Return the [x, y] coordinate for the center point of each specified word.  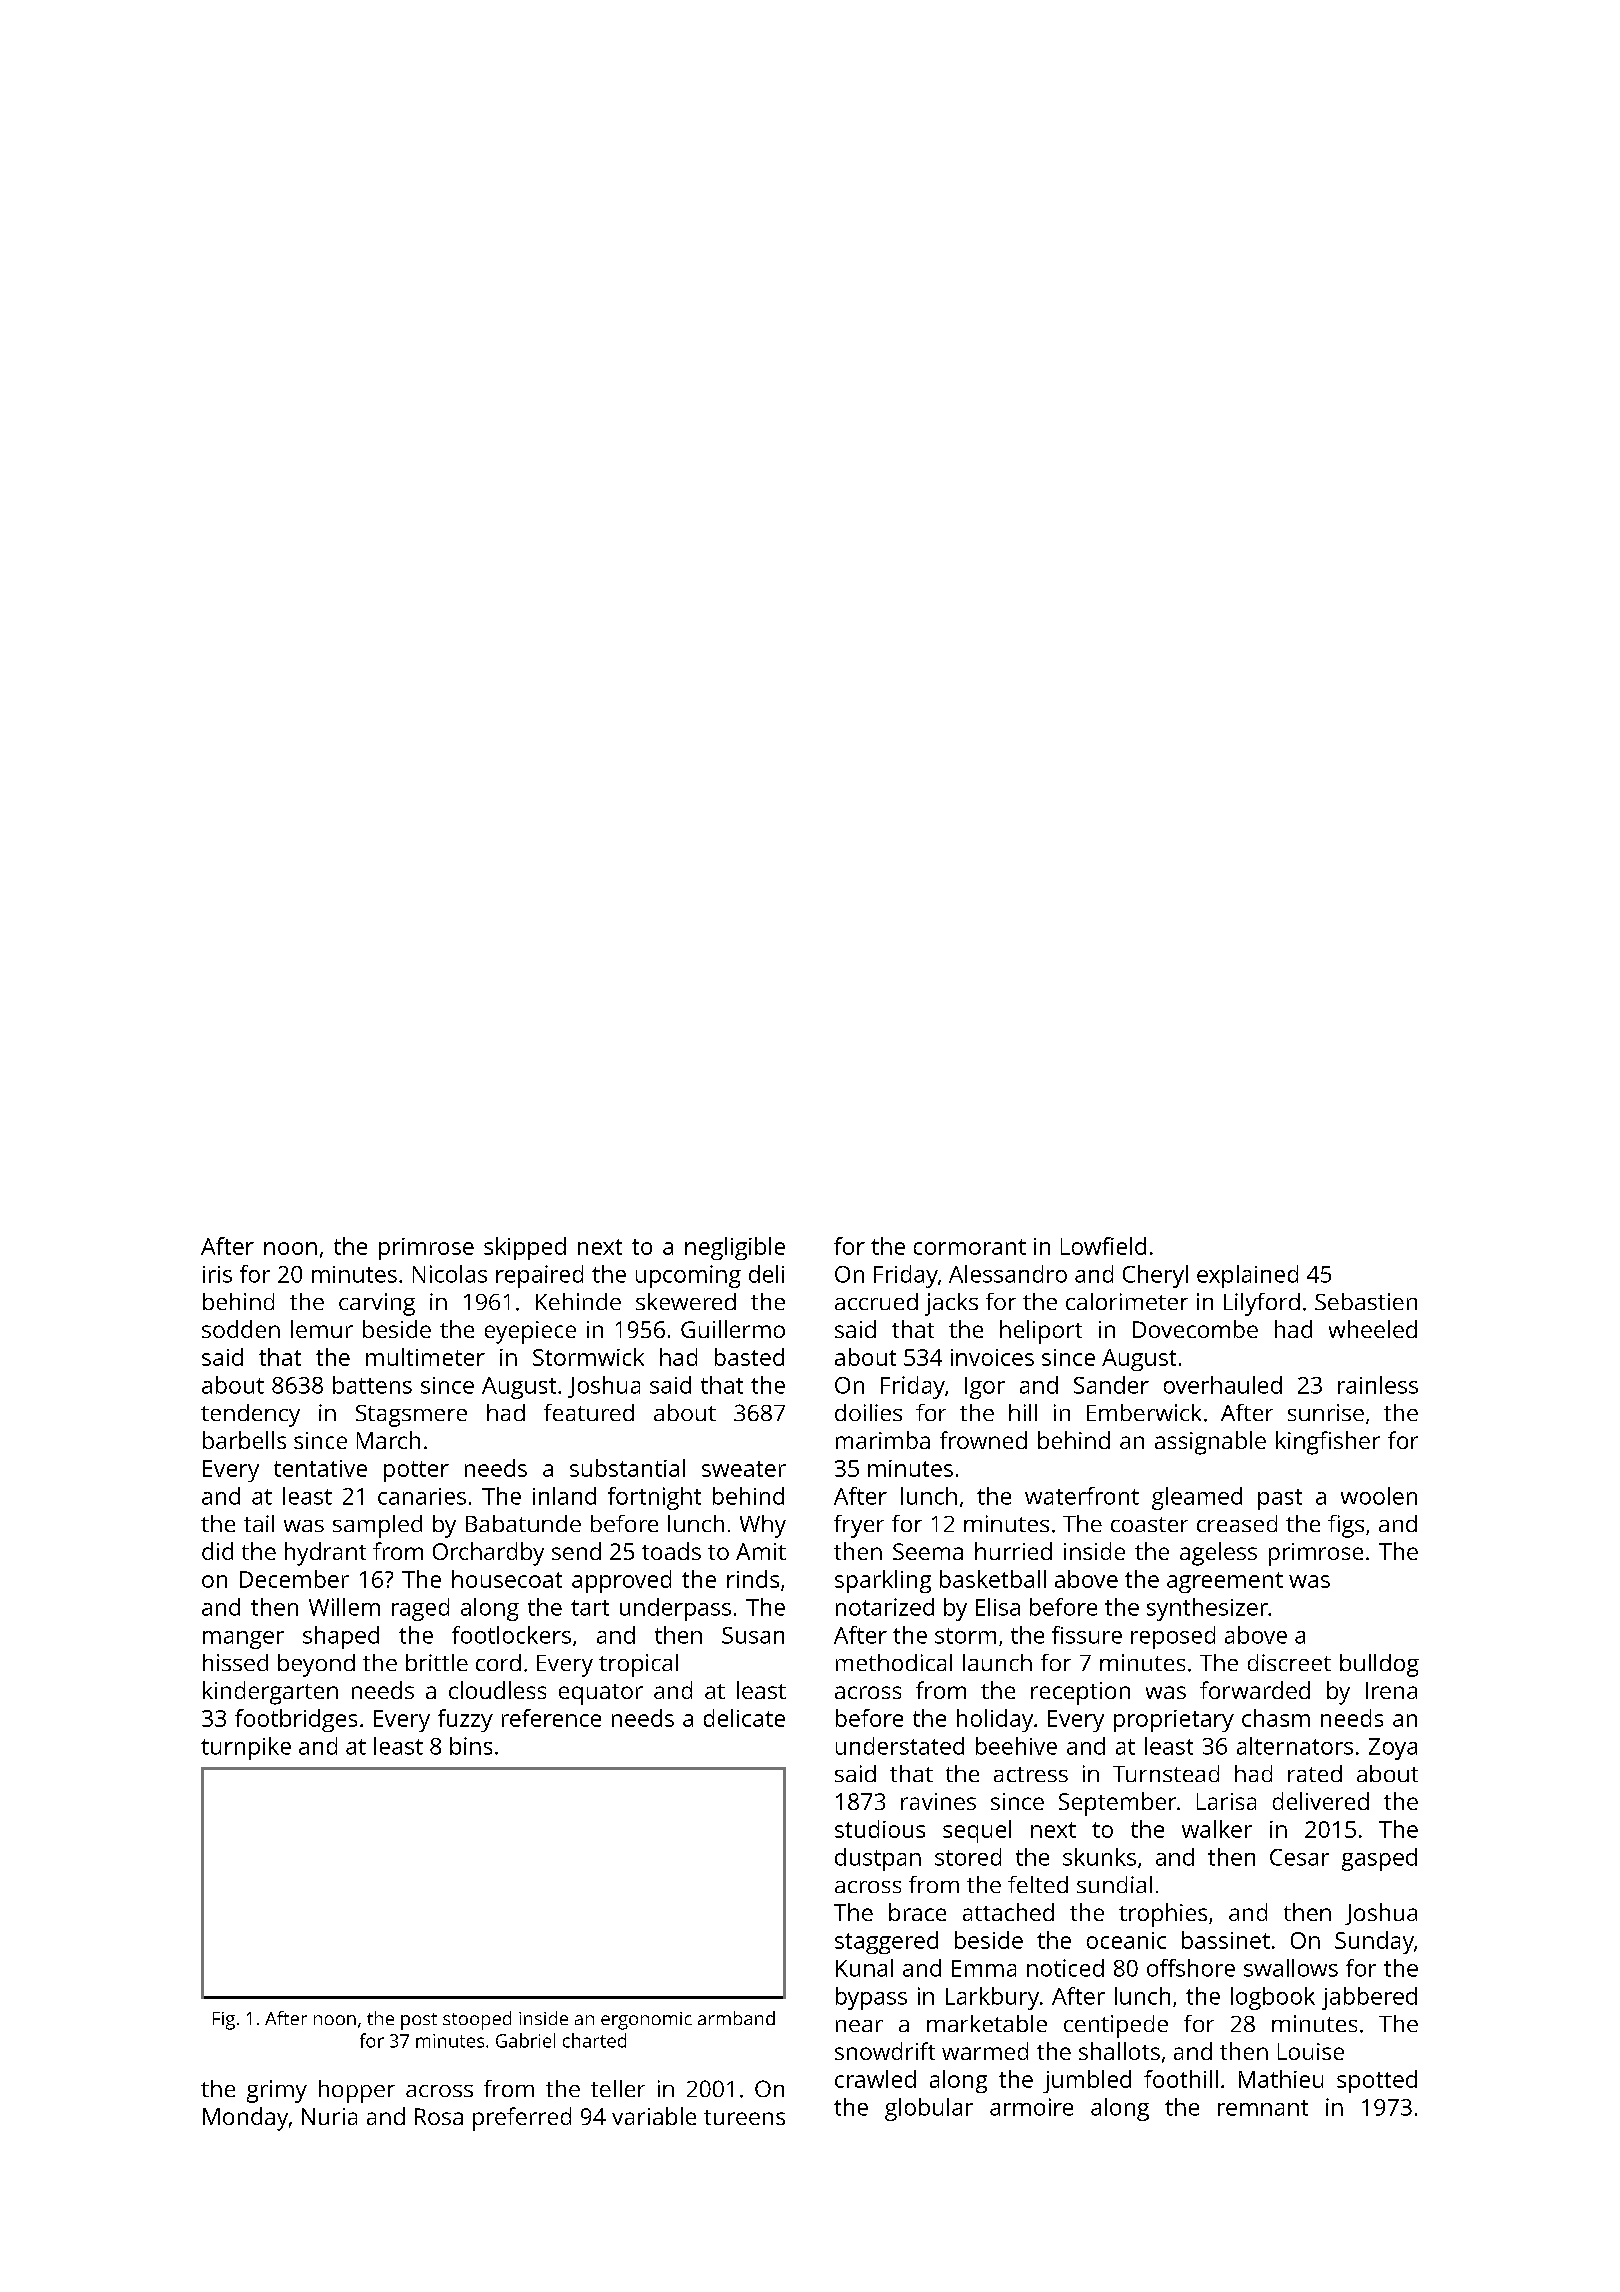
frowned [983, 1440]
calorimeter [1127, 1301]
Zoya [1393, 1749]
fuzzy [465, 1720]
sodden [241, 1329]
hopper [357, 2091]
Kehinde [578, 1301]
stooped [477, 2020]
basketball [993, 1579]
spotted [1377, 2081]
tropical [638, 1665]
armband [736, 2018]
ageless [1218, 1554]
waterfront [1082, 1496]
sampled [377, 1526]
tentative [320, 1468]
